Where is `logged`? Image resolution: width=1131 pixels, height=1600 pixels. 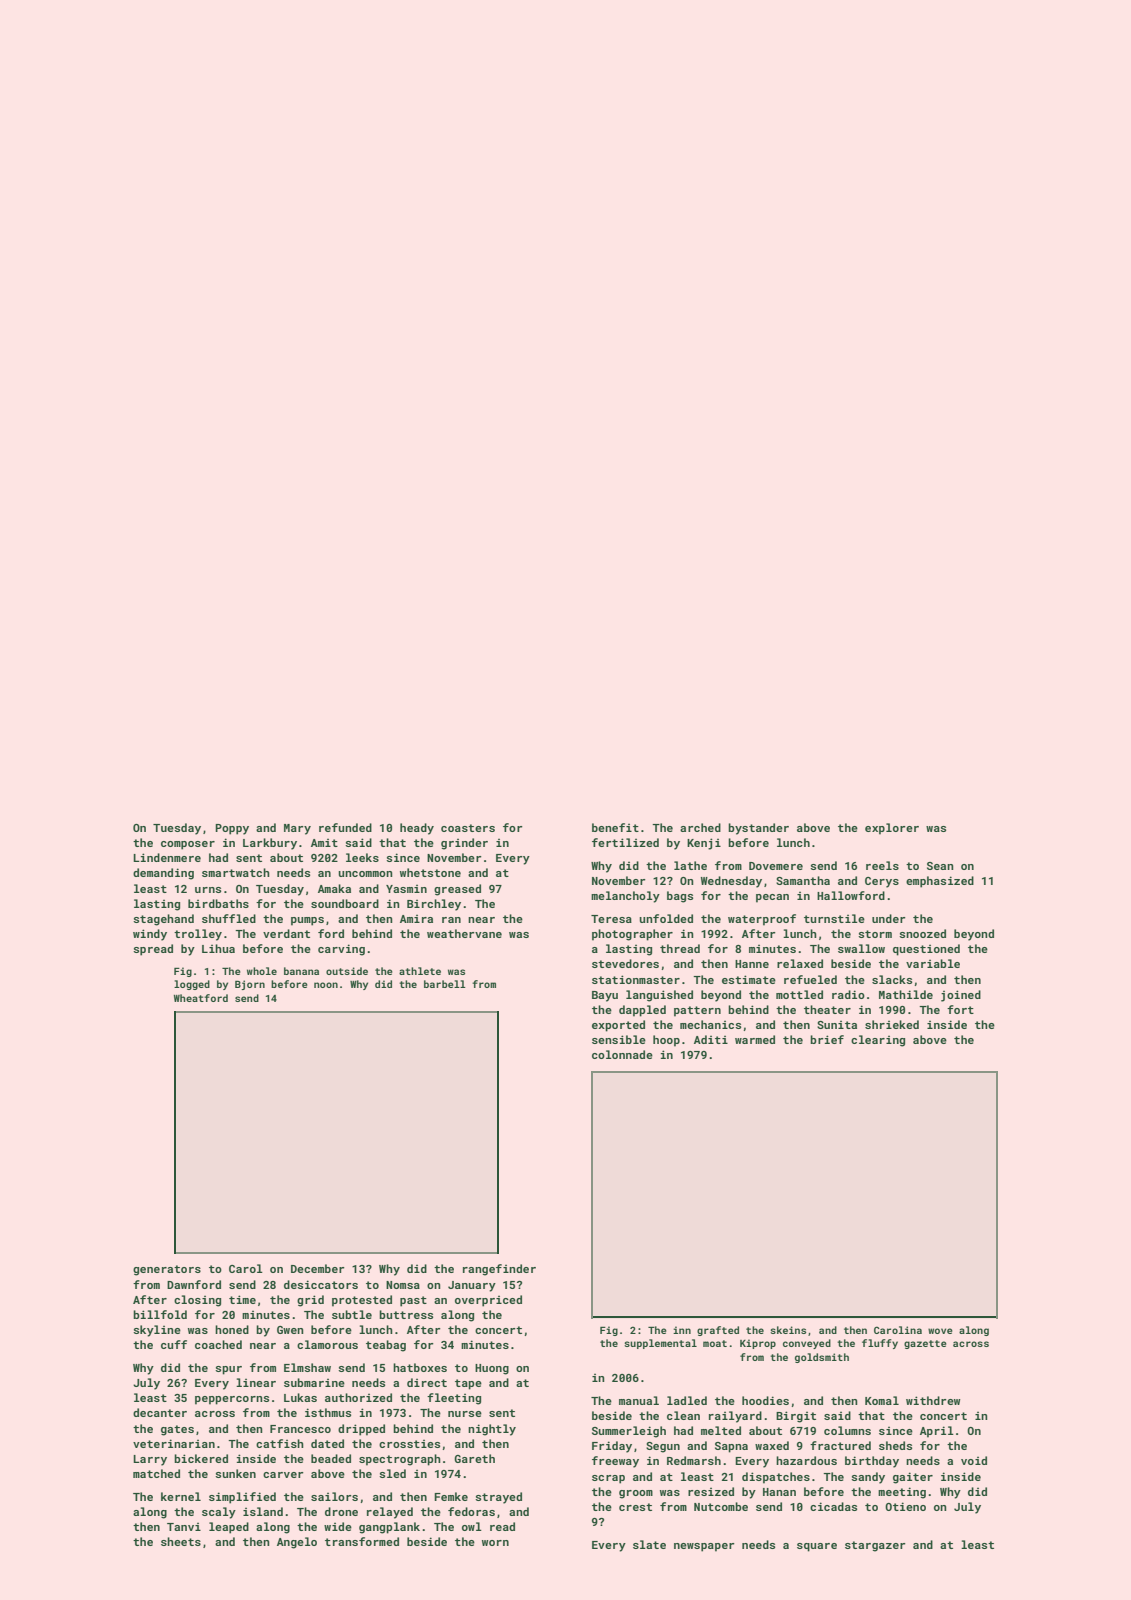
logged is located at coordinates (192, 985).
